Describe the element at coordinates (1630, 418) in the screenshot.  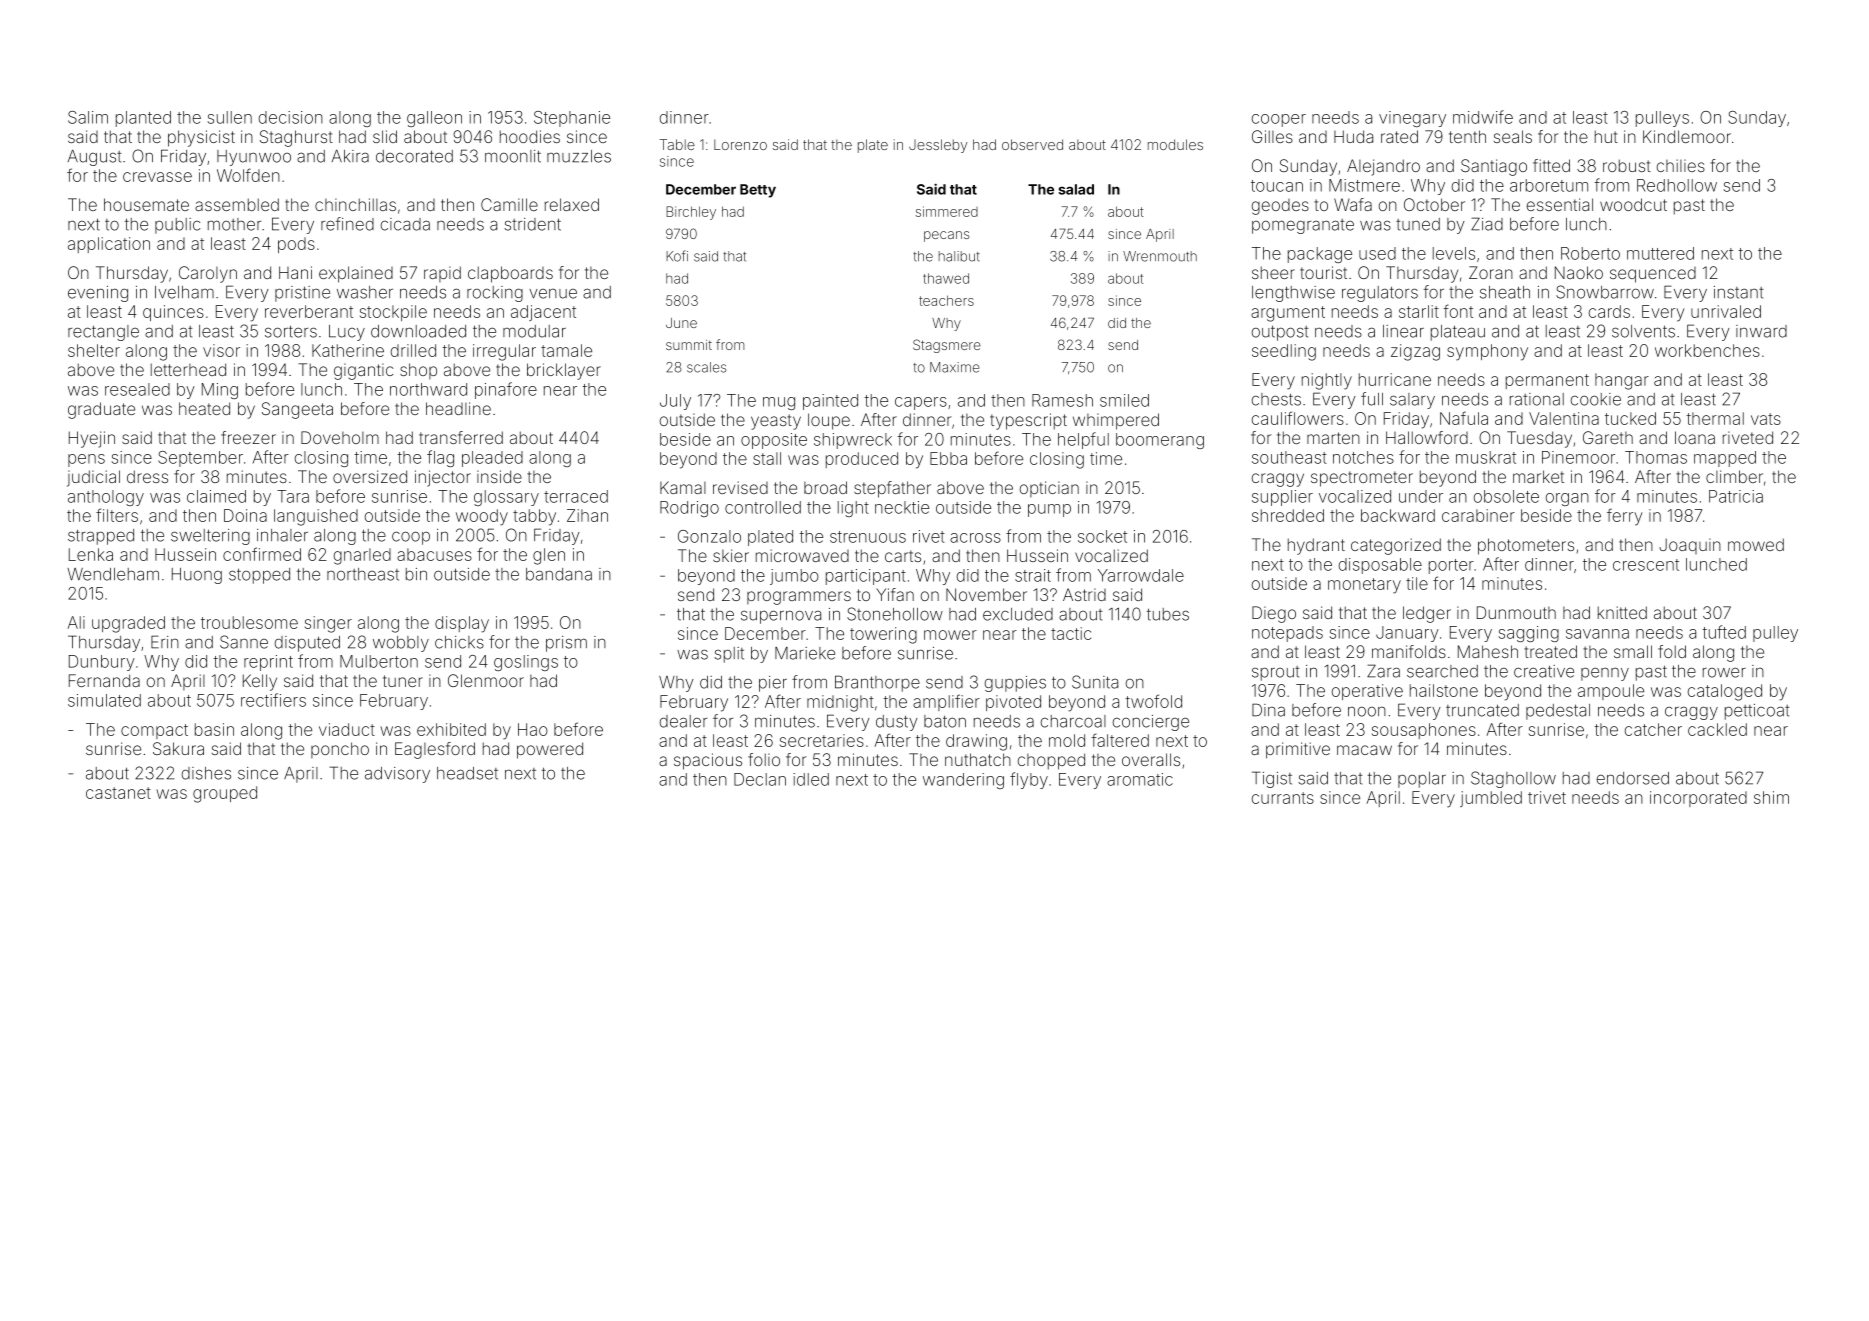
I see `tucked` at that location.
